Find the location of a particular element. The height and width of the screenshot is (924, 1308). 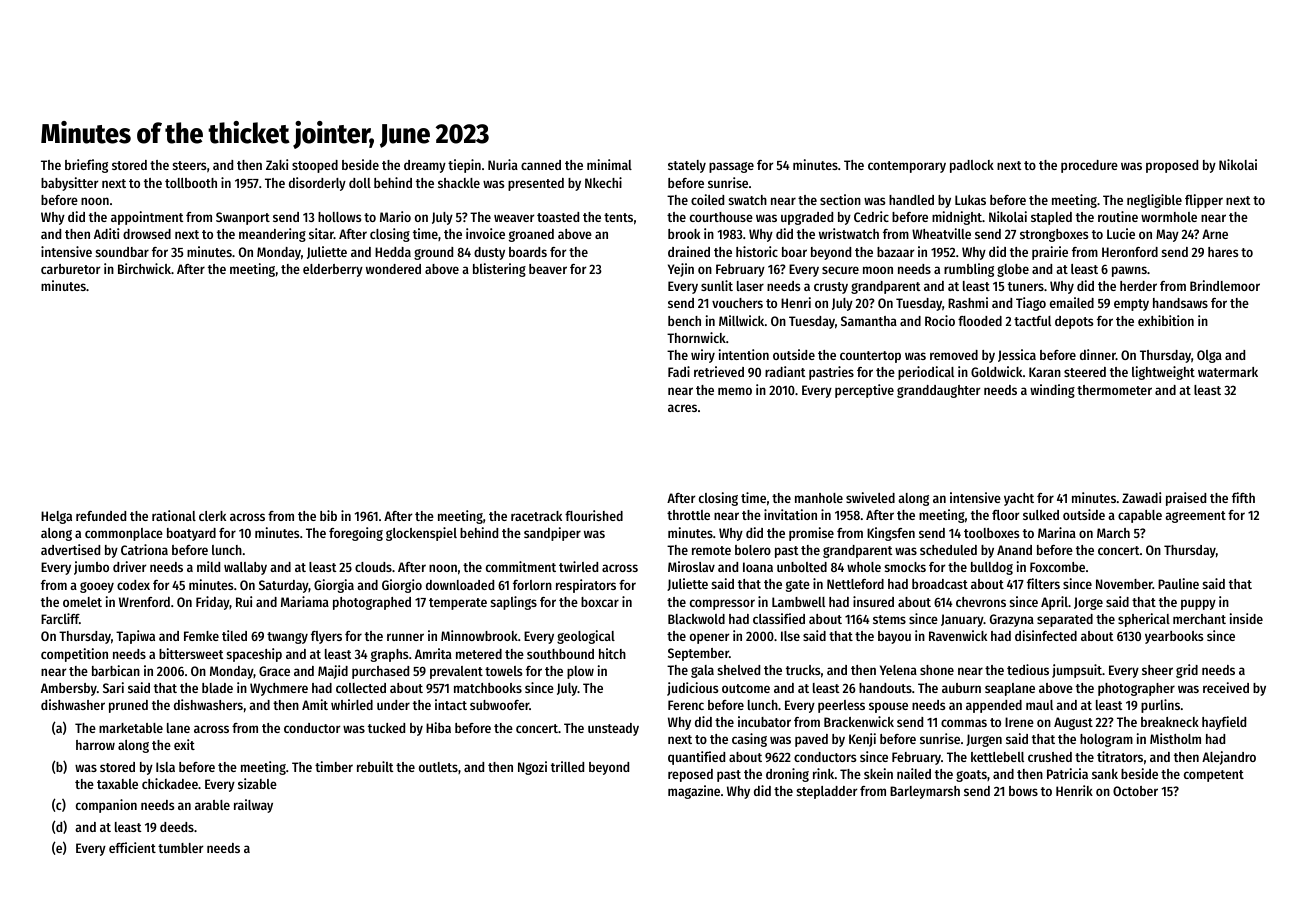

bulldog is located at coordinates (992, 568).
